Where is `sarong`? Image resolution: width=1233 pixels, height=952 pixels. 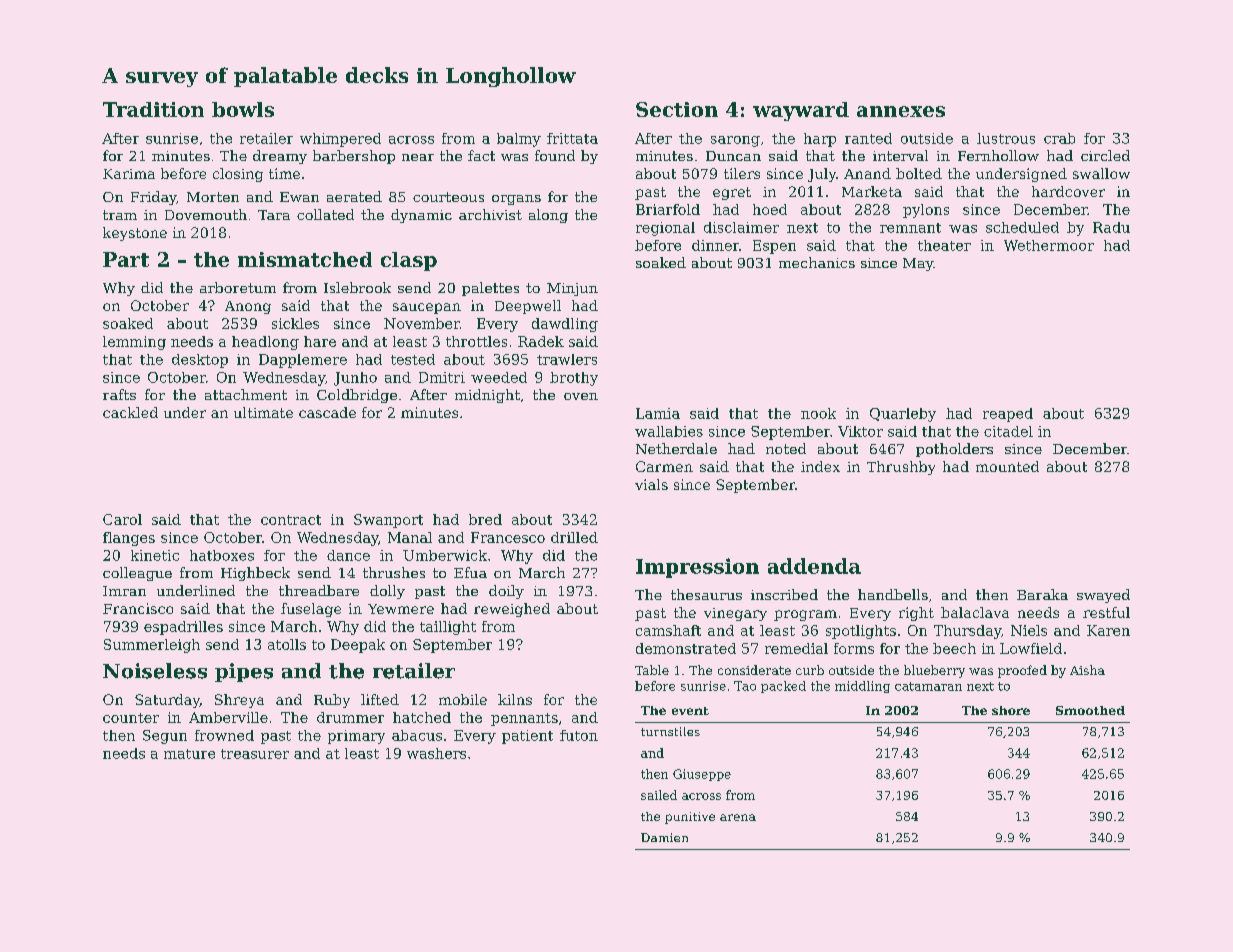
sarong is located at coordinates (735, 141).
